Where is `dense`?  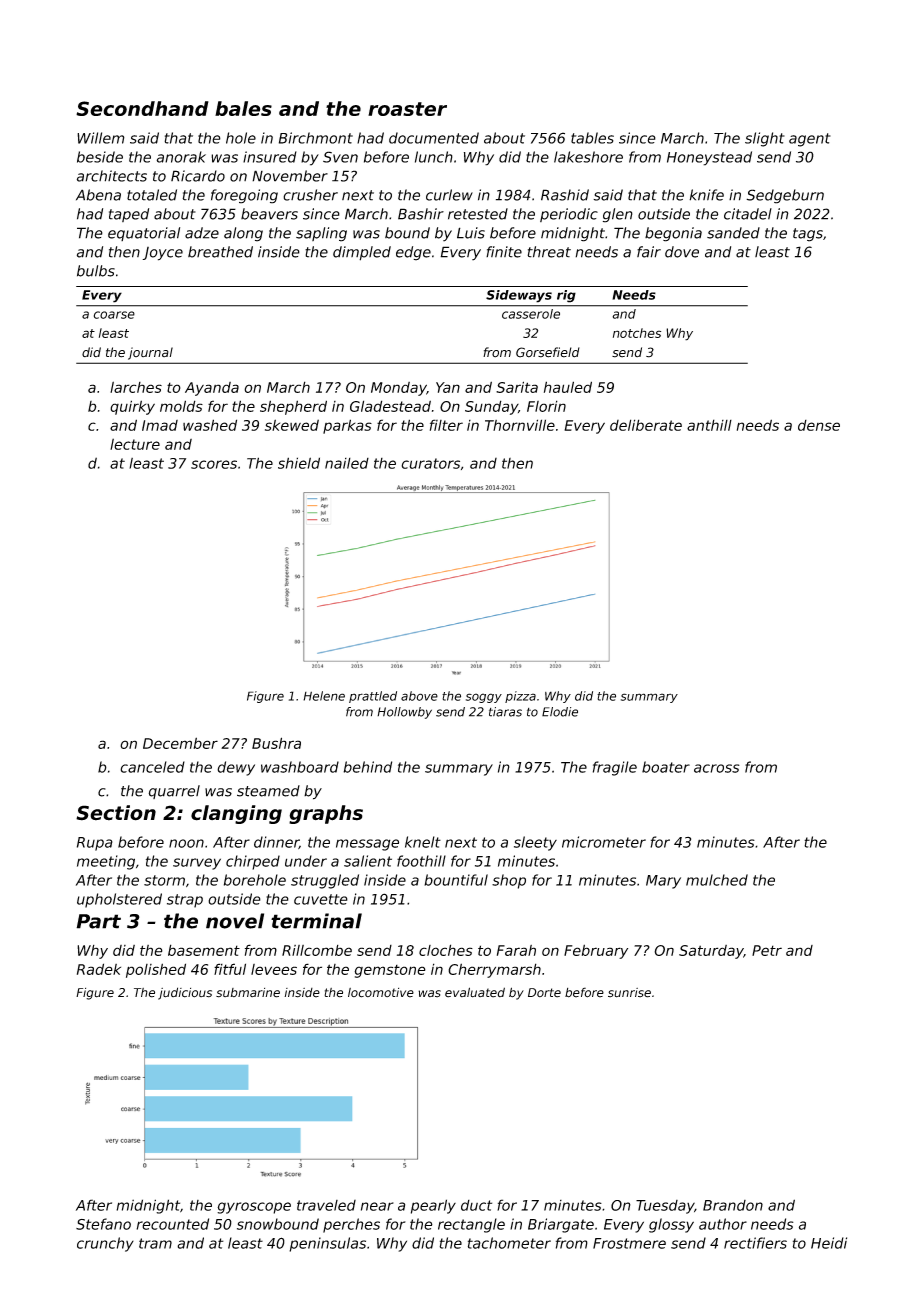 dense is located at coordinates (819, 425).
